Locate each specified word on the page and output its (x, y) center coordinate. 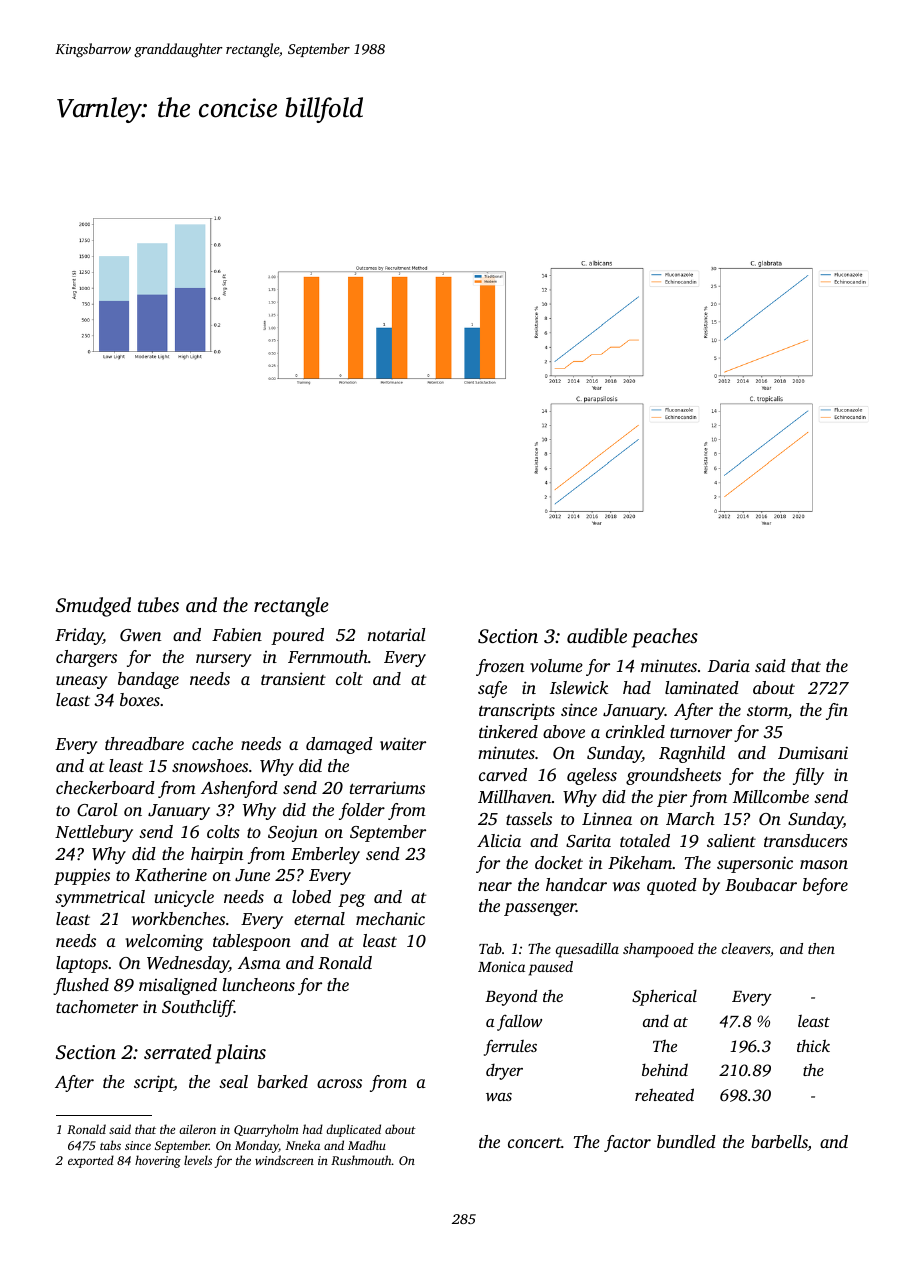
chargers (86, 658)
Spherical (664, 997)
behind (665, 1069)
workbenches (178, 918)
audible (597, 635)
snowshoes (210, 765)
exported (91, 1161)
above (564, 731)
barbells (779, 1143)
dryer (504, 1072)
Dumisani (813, 752)
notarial (397, 634)
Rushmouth (361, 1160)
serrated (177, 1051)
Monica (501, 966)
